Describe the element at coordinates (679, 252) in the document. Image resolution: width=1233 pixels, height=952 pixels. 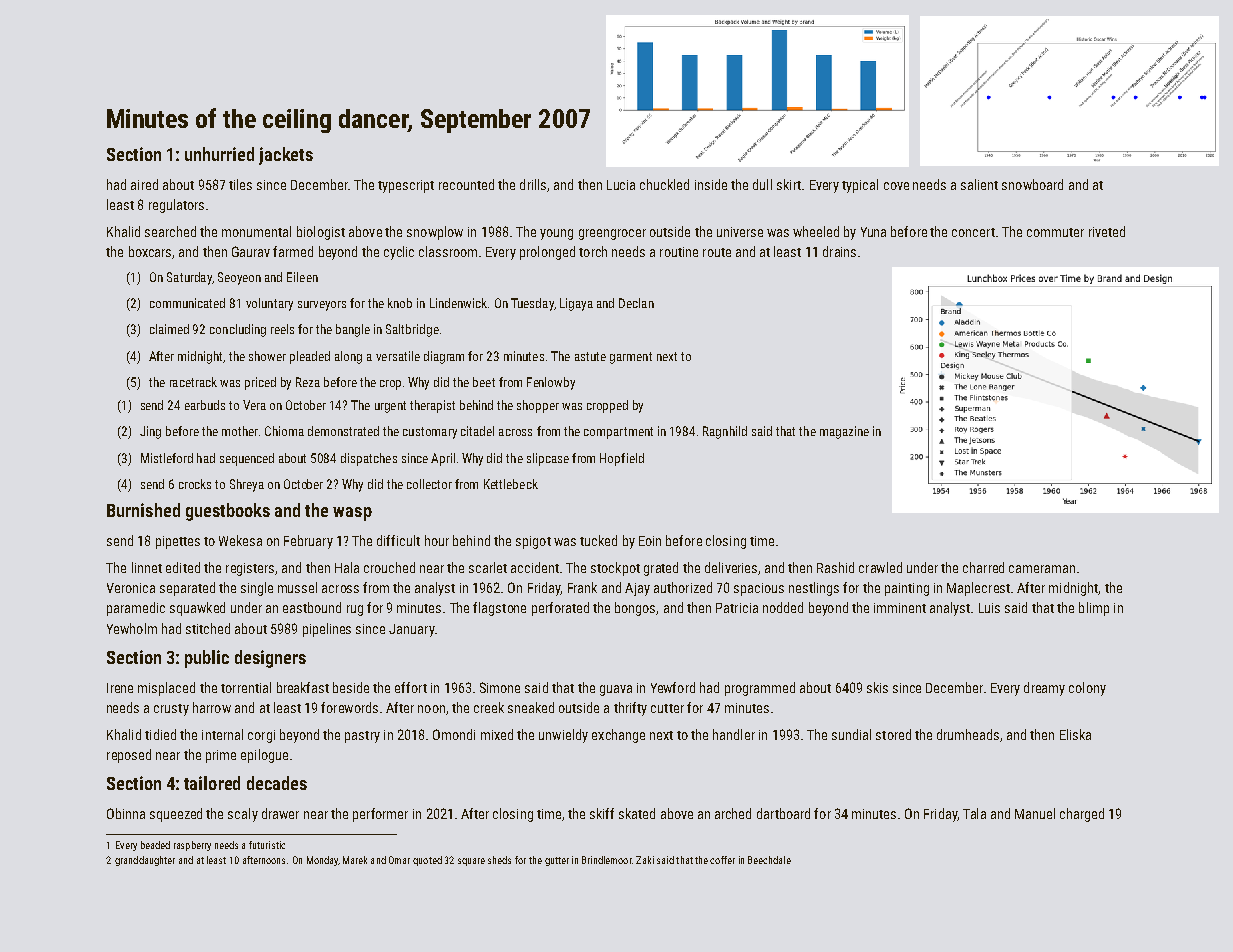
I see `routine` at that location.
